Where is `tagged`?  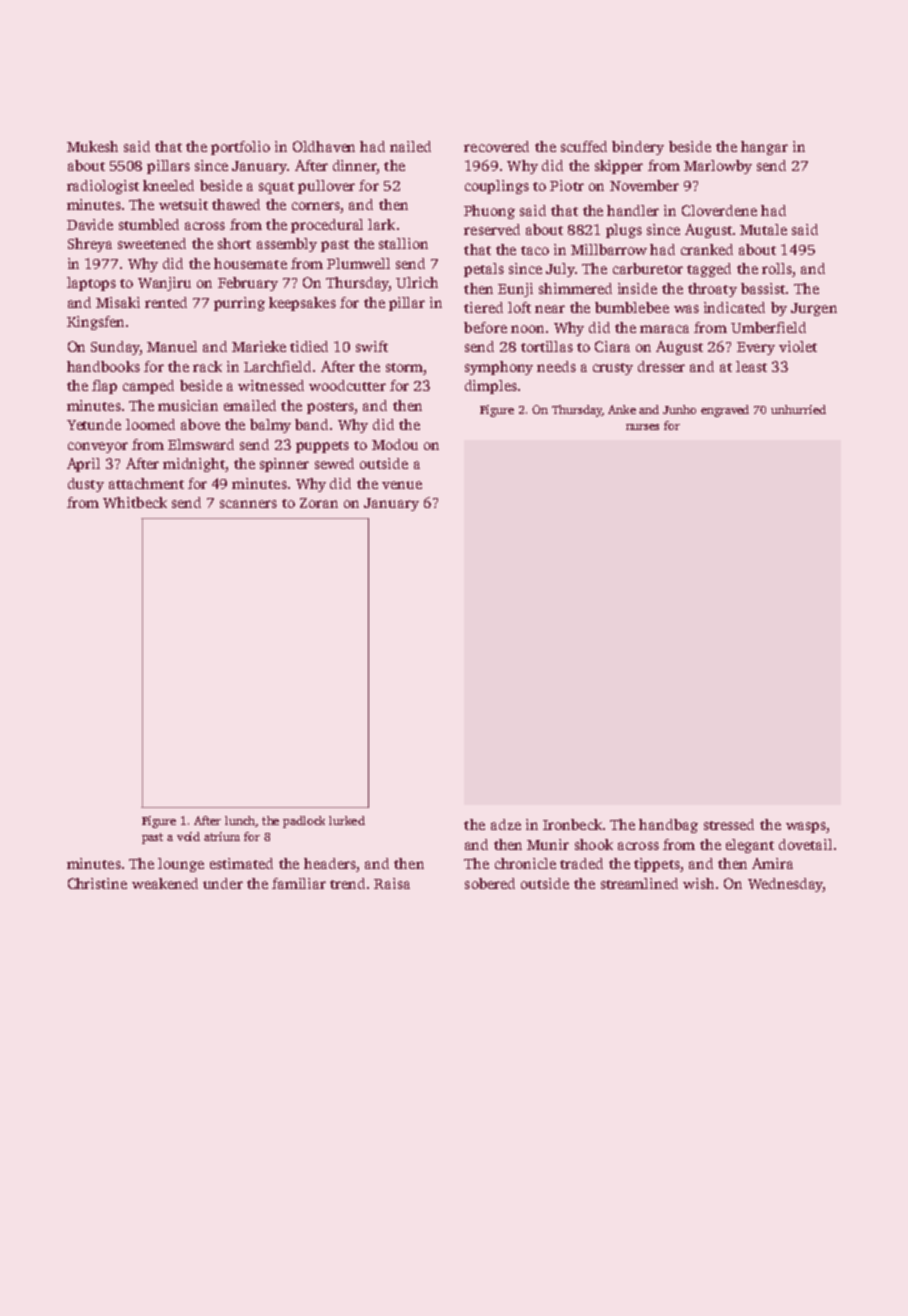
tagged is located at coordinates (709, 270).
